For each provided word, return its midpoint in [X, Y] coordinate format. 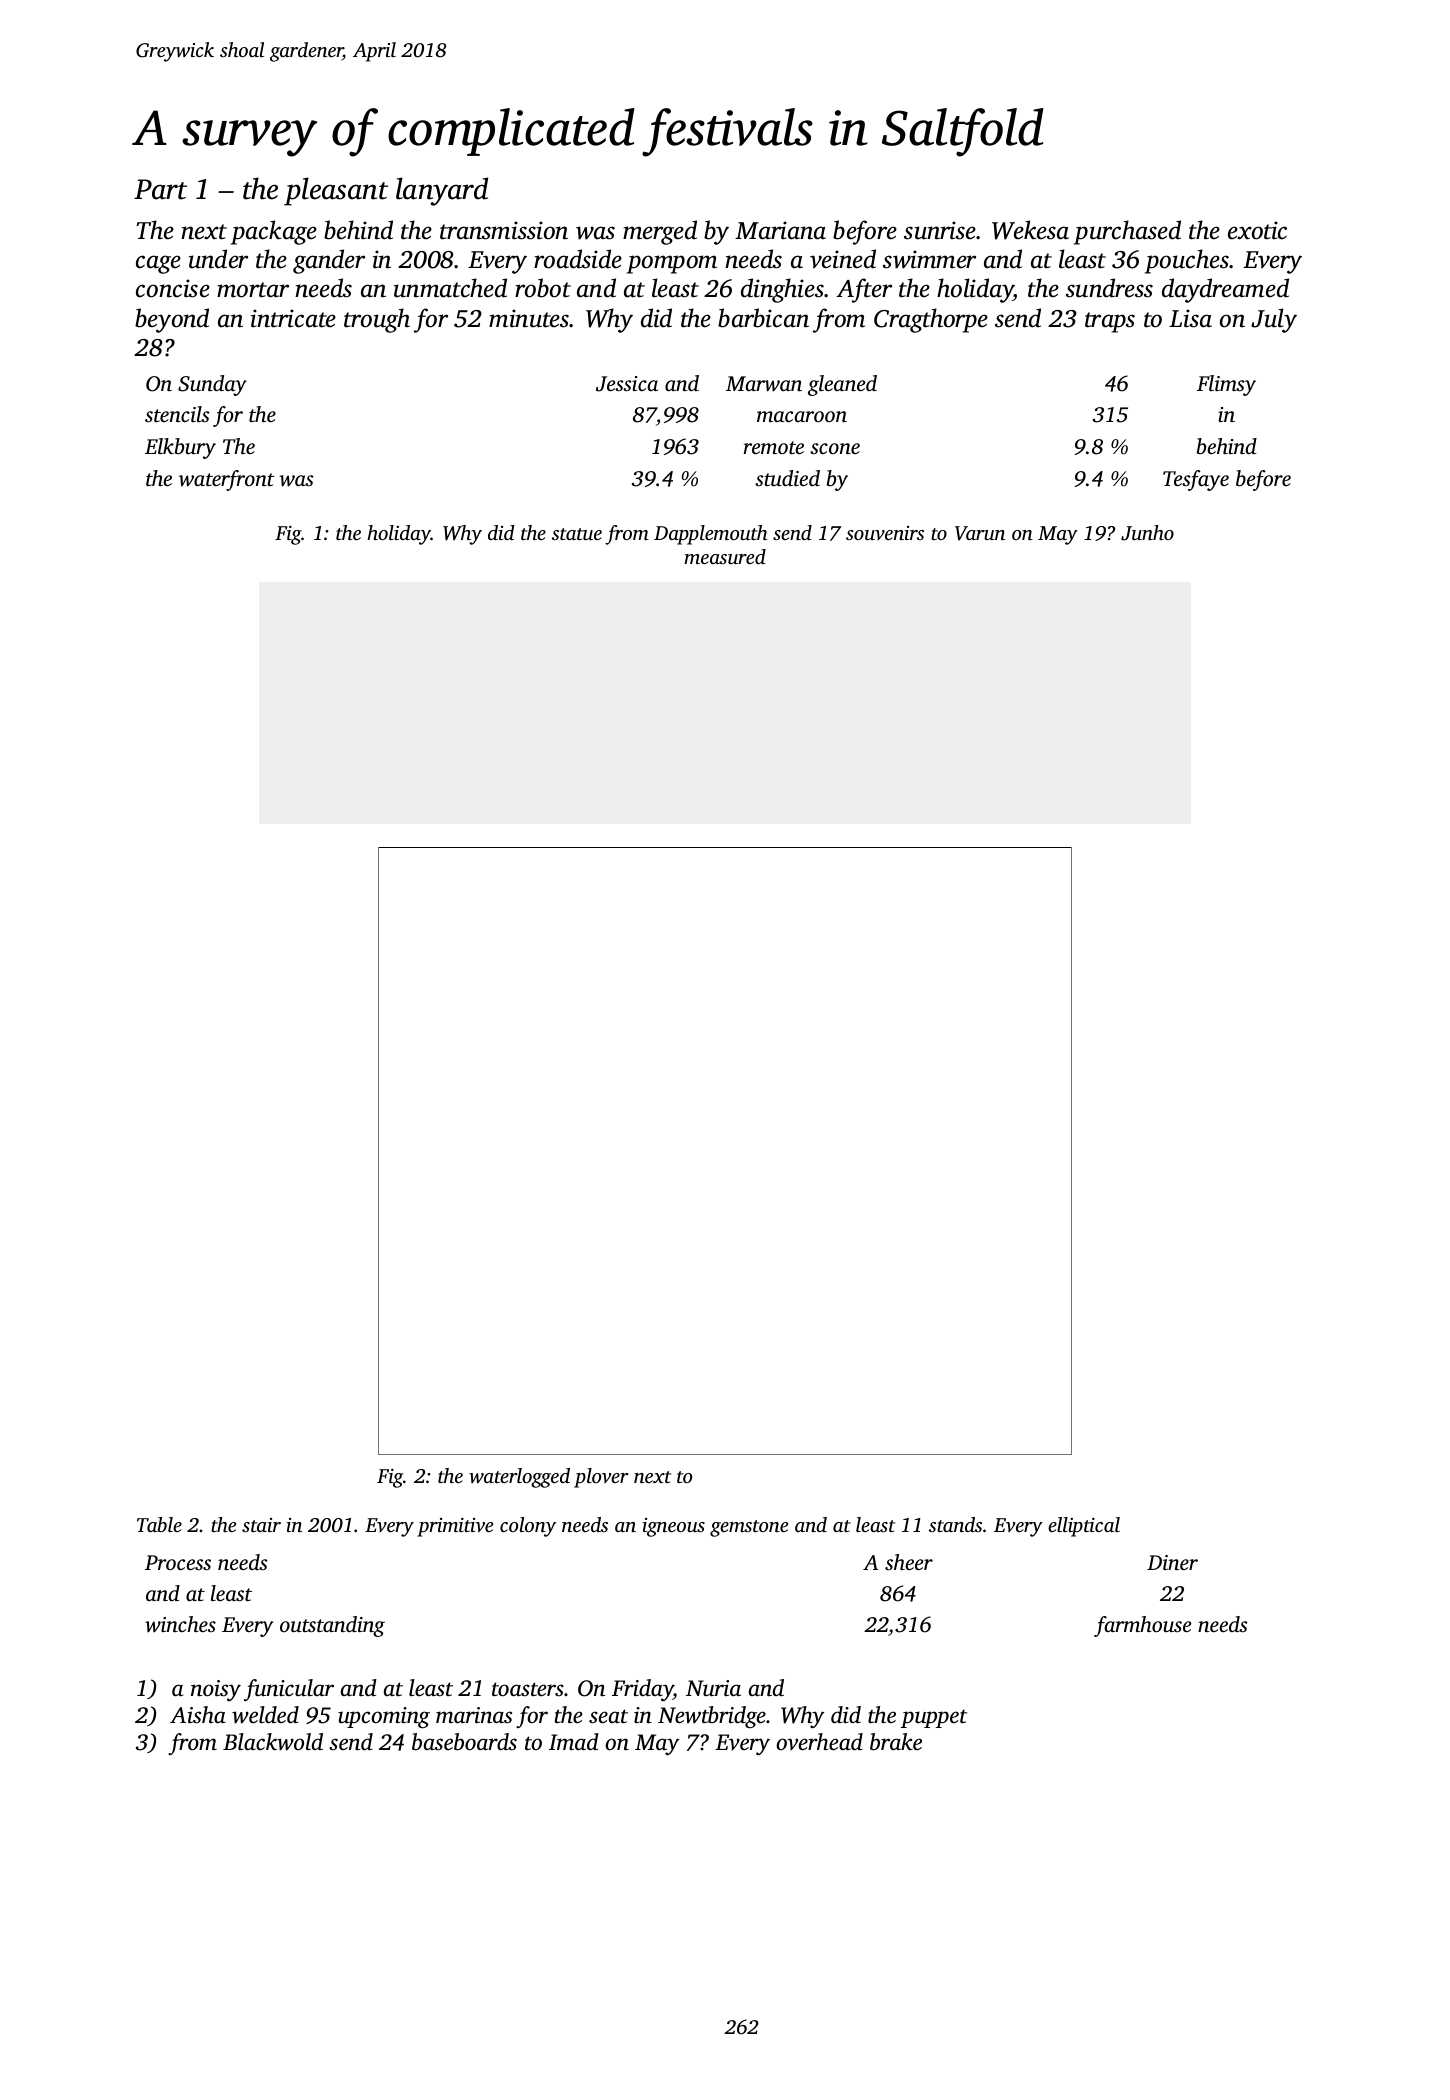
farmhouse [1143, 1626]
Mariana [780, 230]
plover [601, 1478]
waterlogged [519, 1478]
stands [955, 1524]
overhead [819, 1742]
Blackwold [273, 1742]
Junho [1147, 533]
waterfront [227, 480]
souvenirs [885, 533]
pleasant [336, 191]
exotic [1257, 230]
